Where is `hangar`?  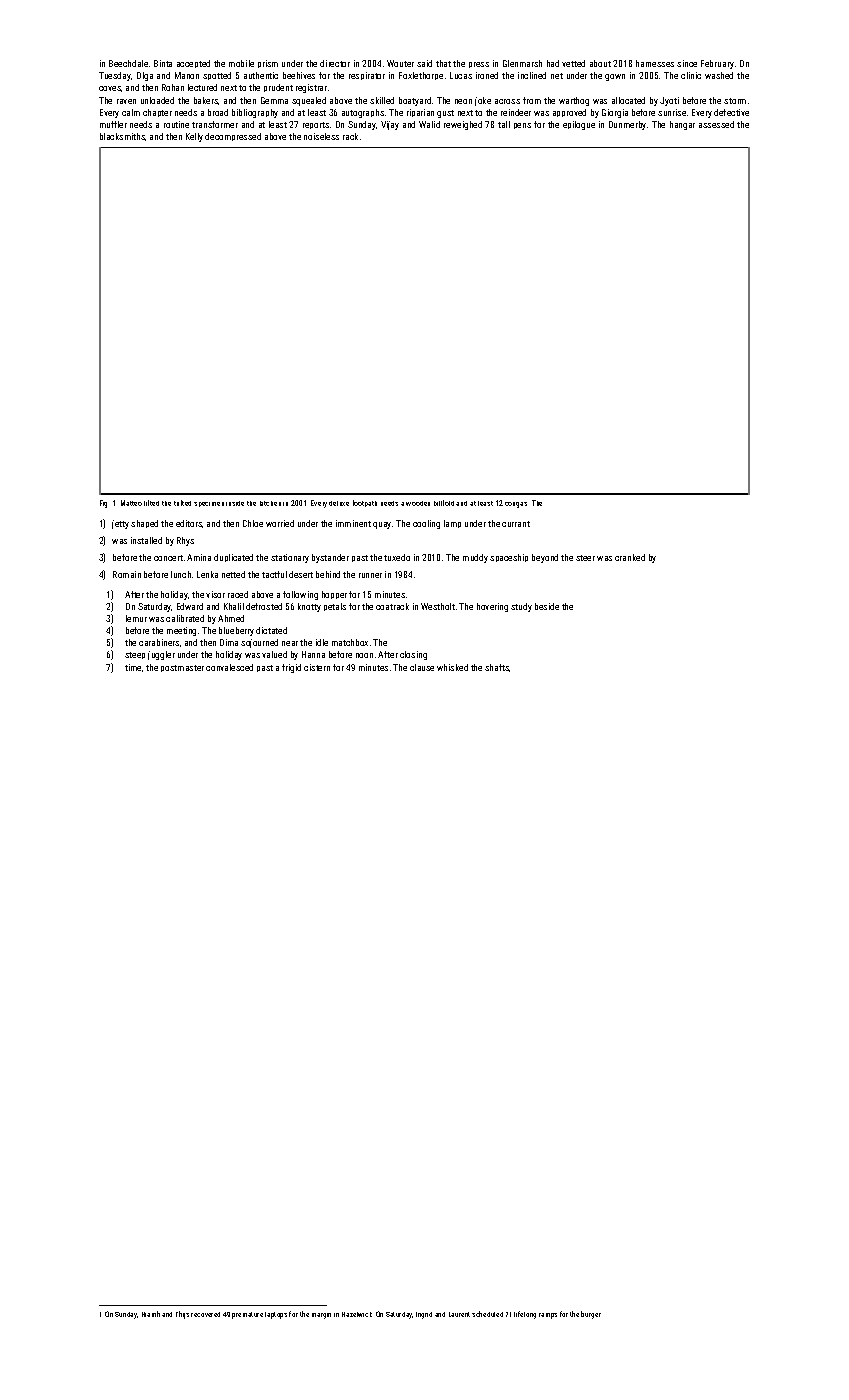 hangar is located at coordinates (682, 125).
